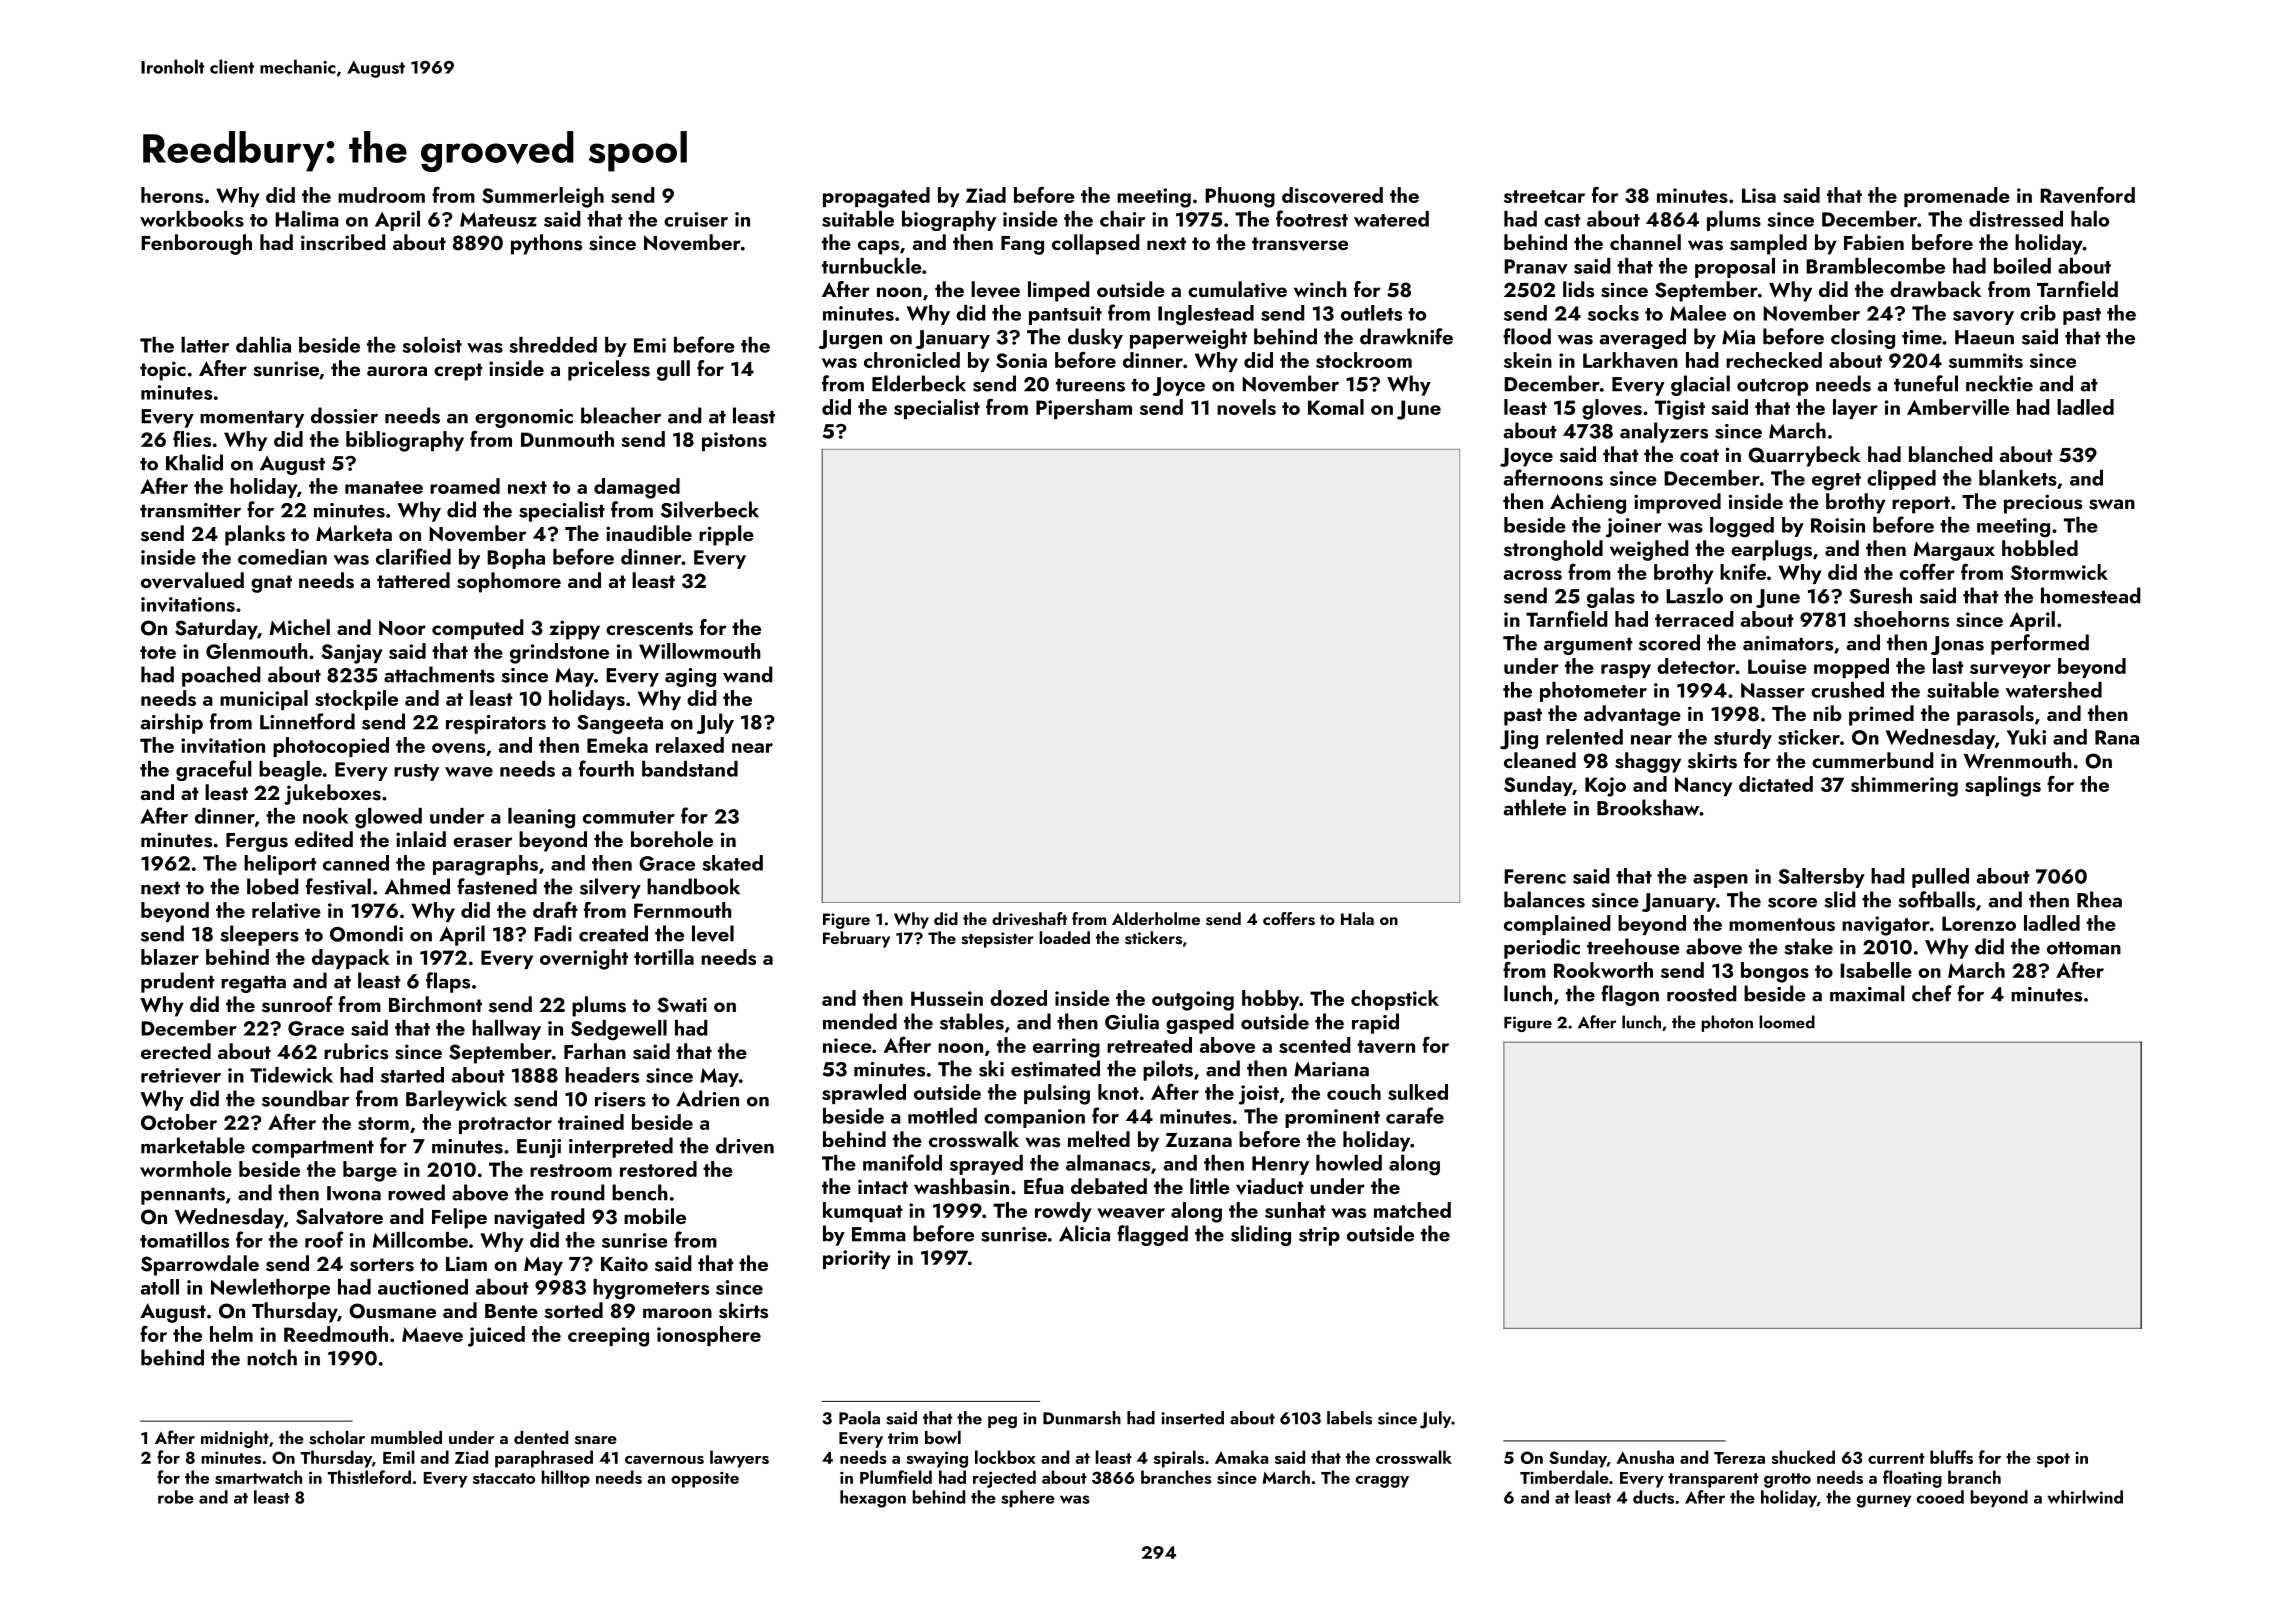 The image size is (2282, 1614). I want to click on Fenborough, so click(196, 244).
